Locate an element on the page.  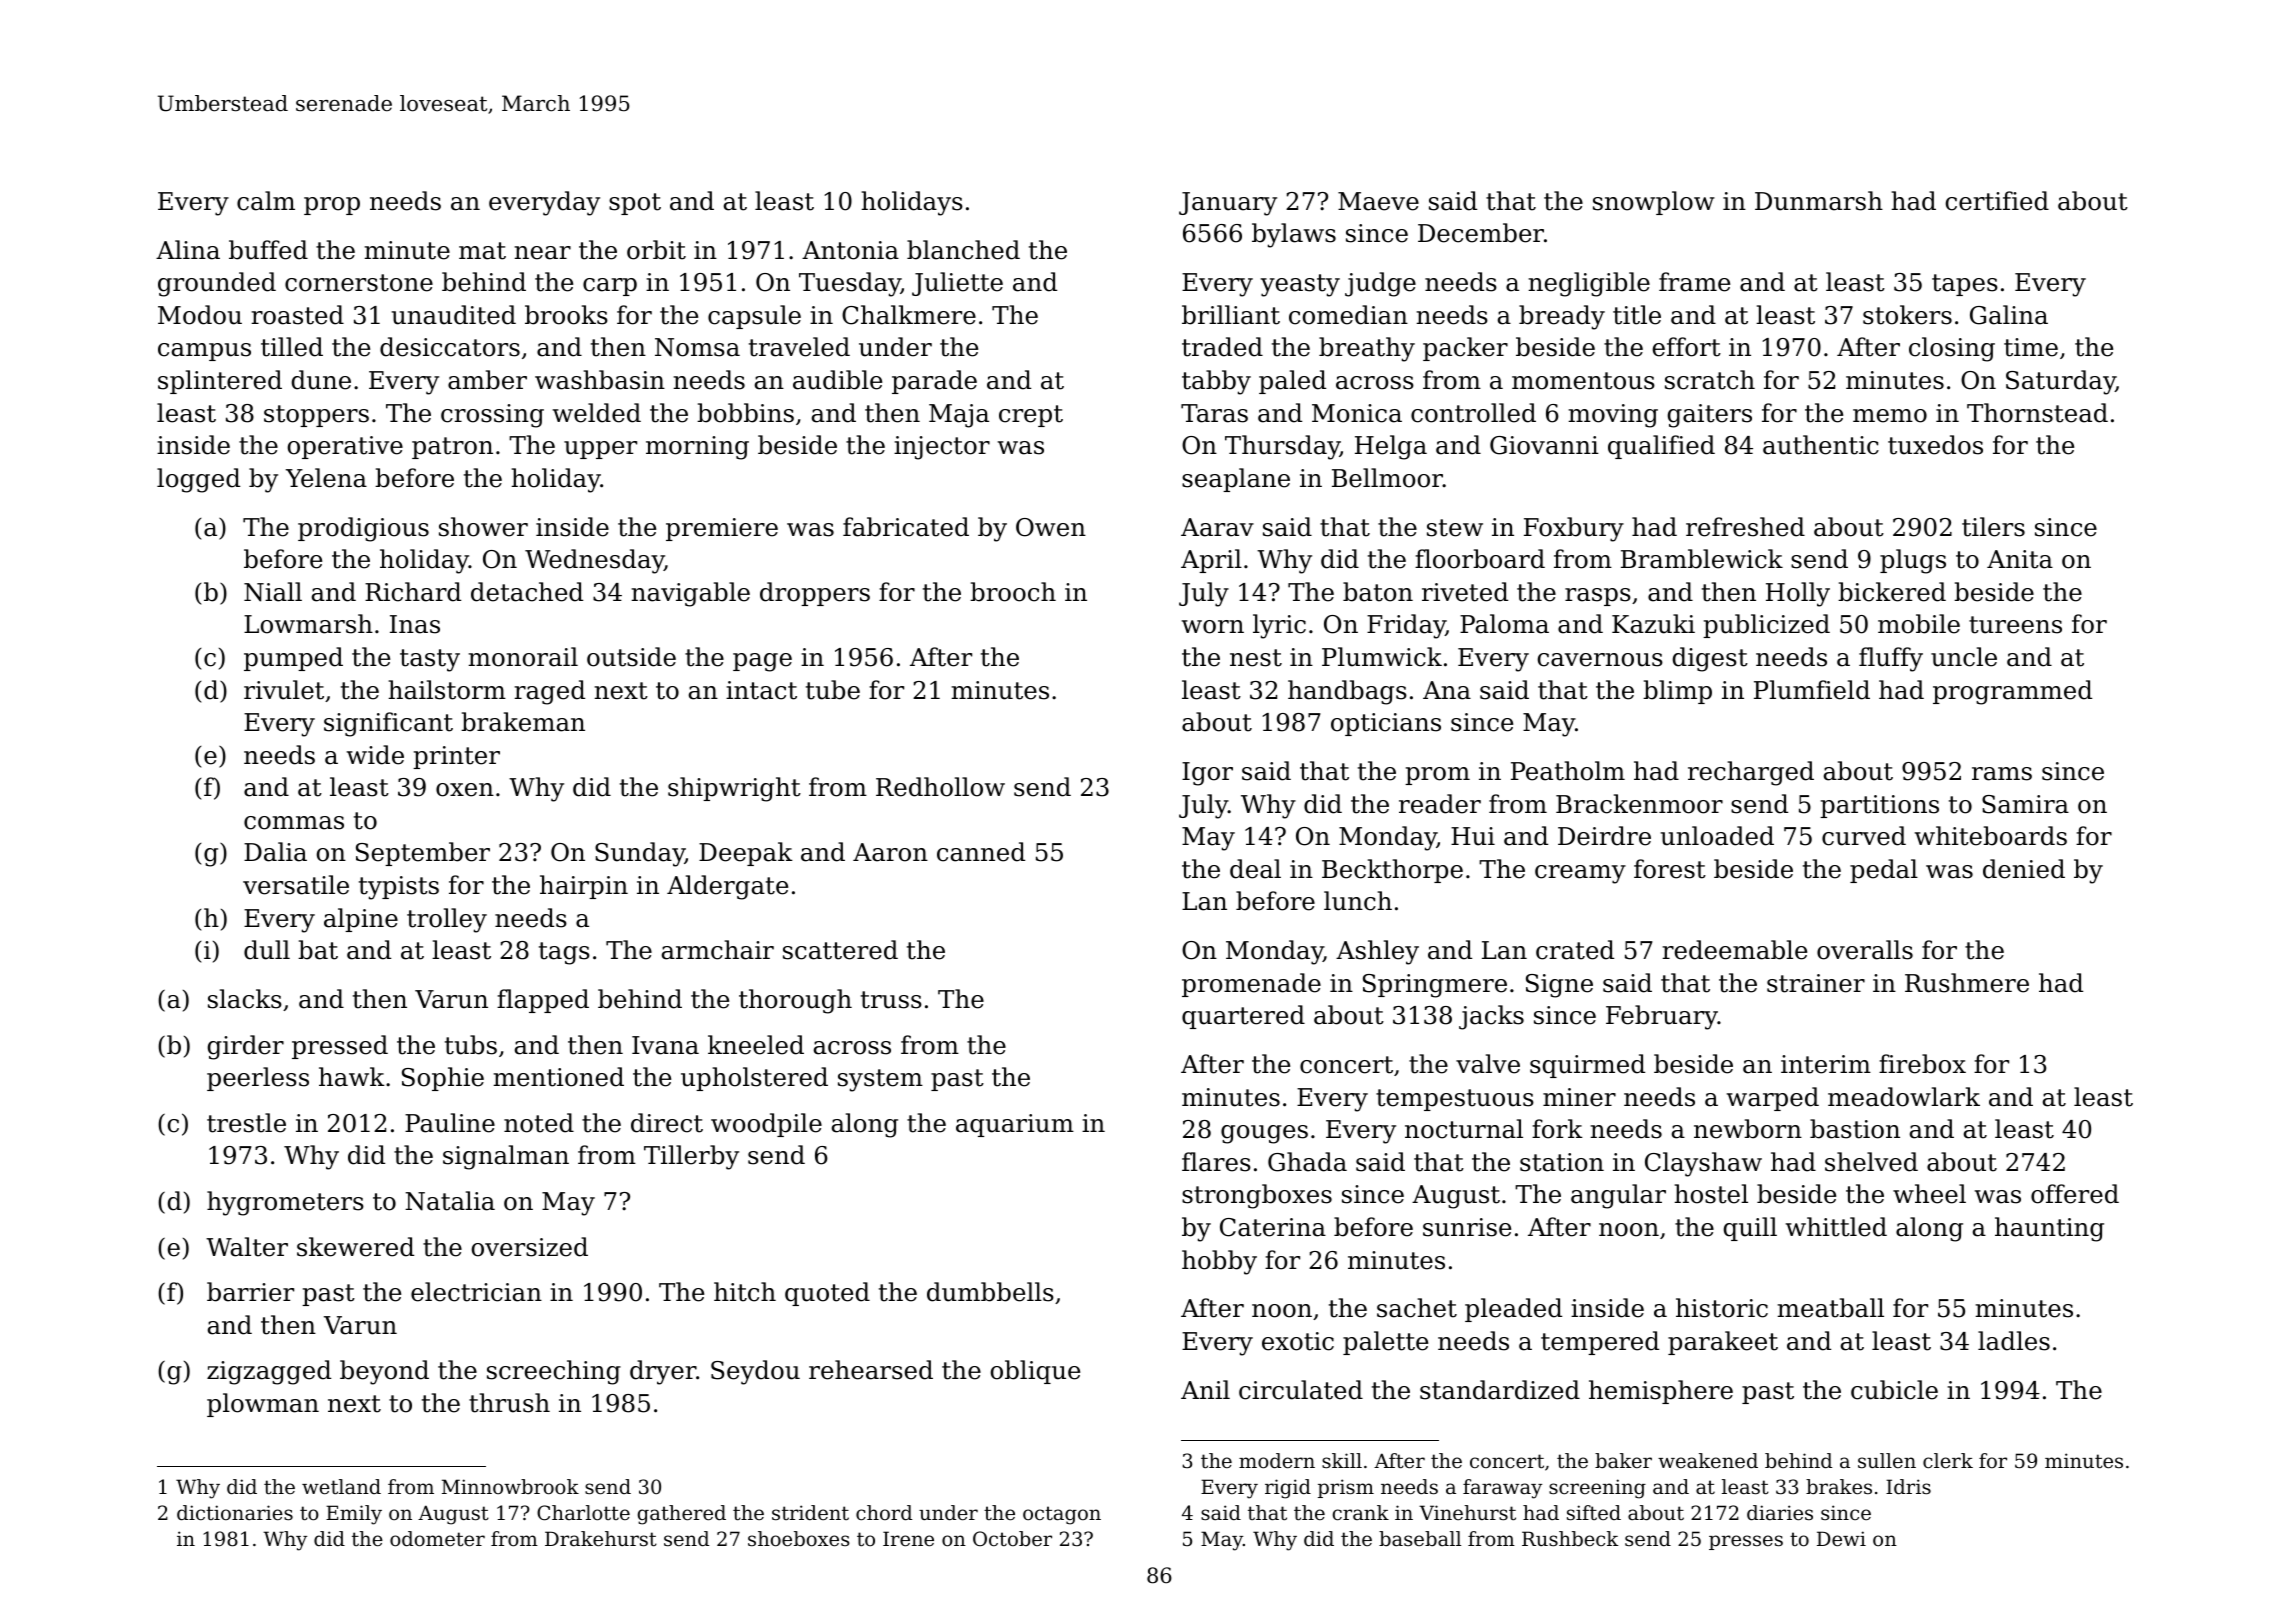
calm is located at coordinates (266, 201).
